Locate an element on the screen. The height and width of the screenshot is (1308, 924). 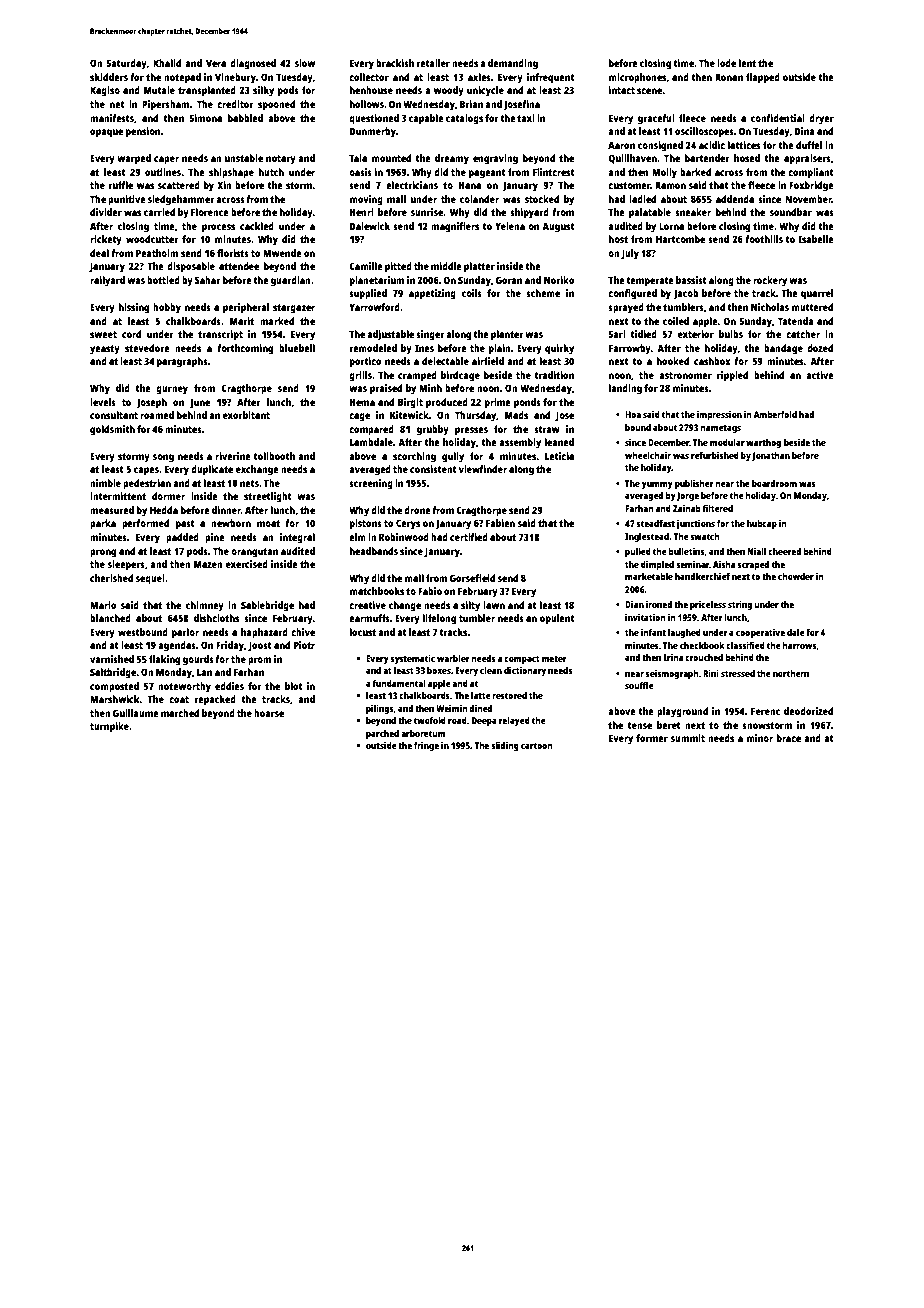
turnpike is located at coordinates (109, 727).
